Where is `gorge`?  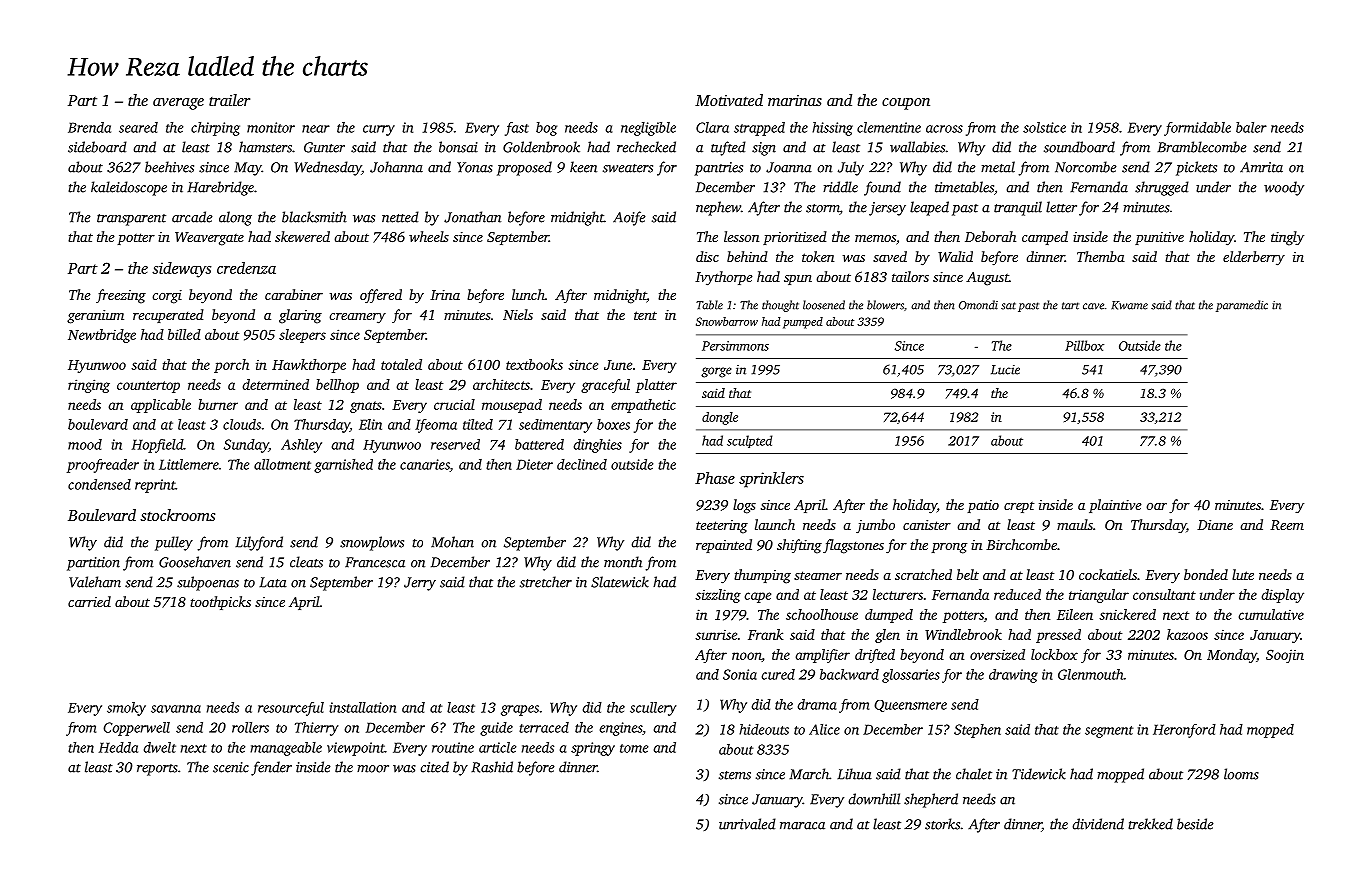 gorge is located at coordinates (716, 372).
